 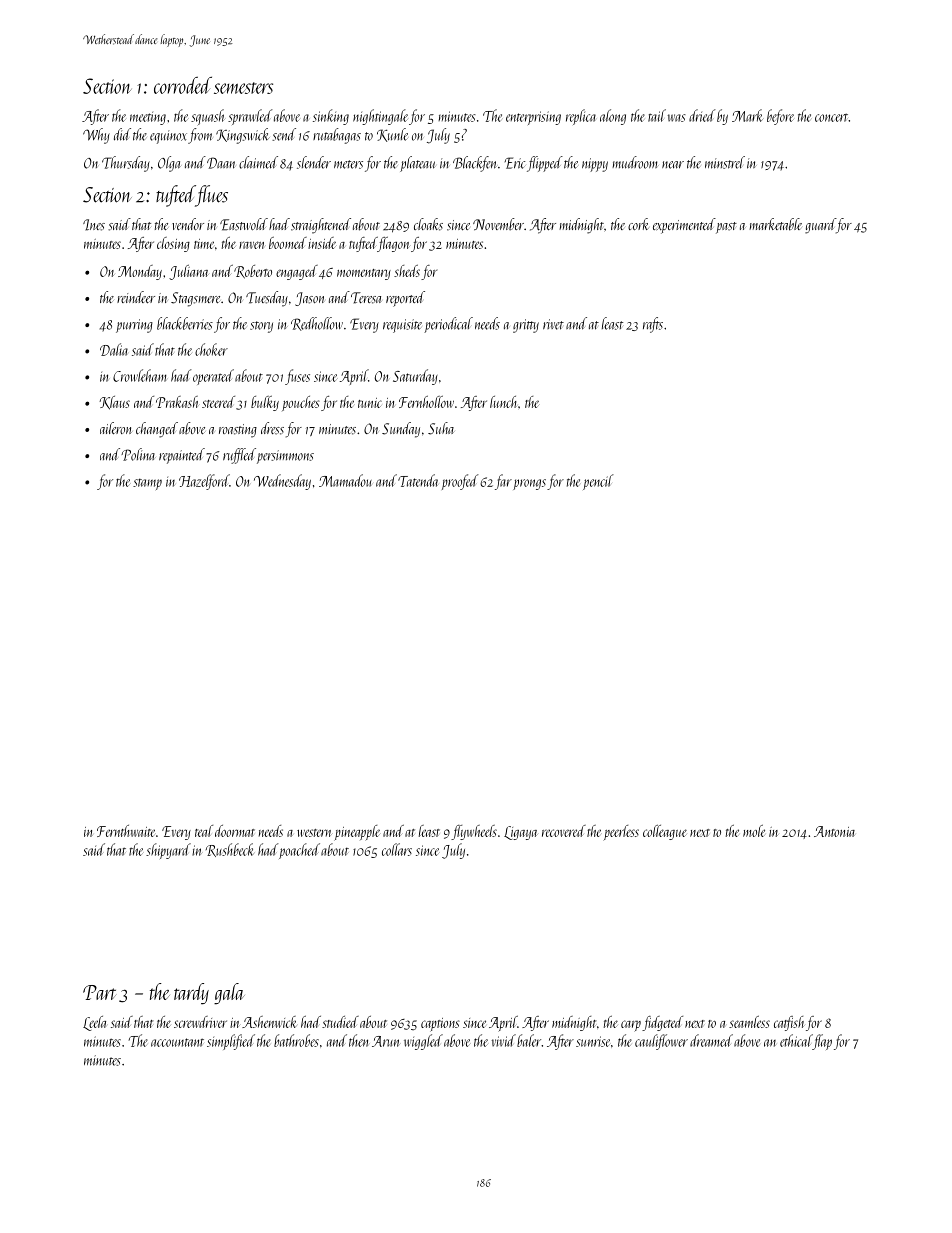 I want to click on Ligaya, so click(x=521, y=833).
